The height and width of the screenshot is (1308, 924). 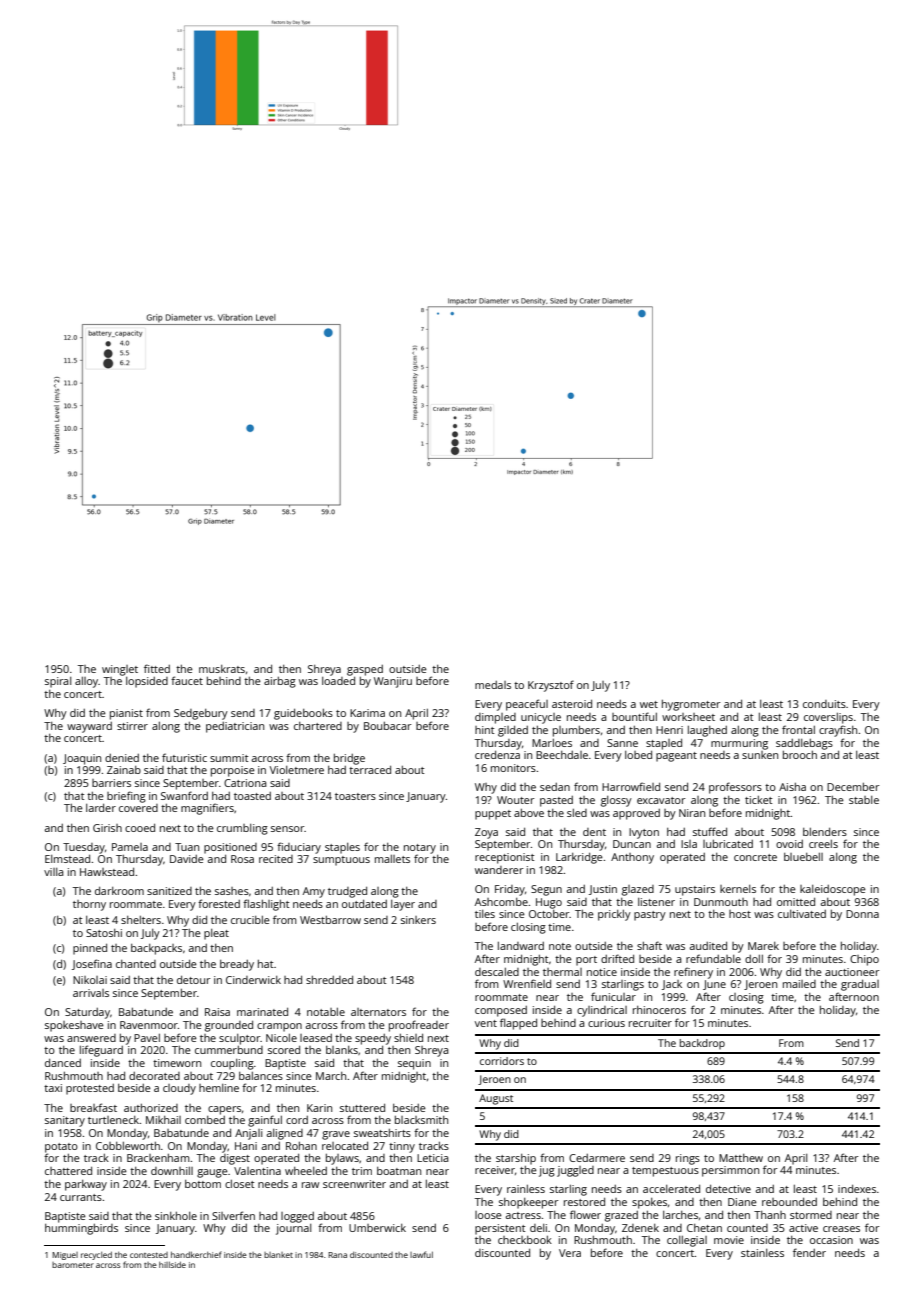 What do you see at coordinates (852, 972) in the screenshot?
I see `auctioneer` at bounding box center [852, 972].
